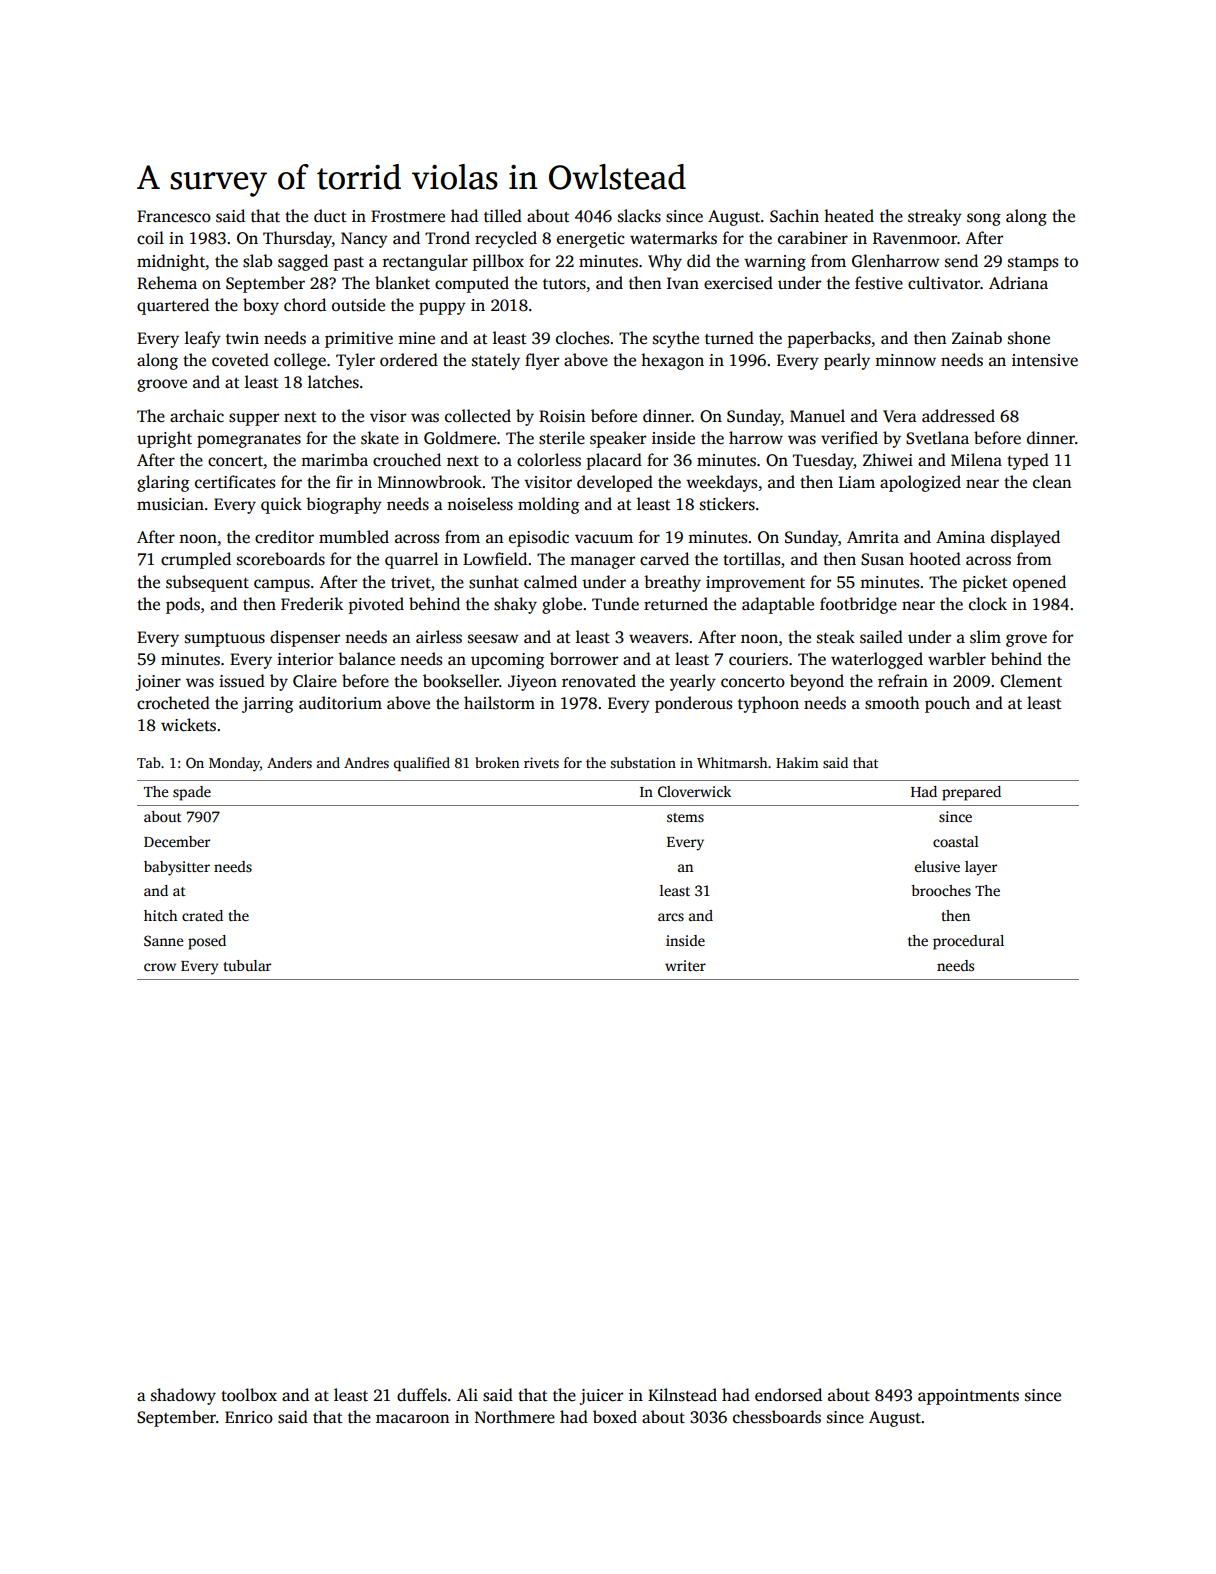  What do you see at coordinates (412, 1419) in the screenshot?
I see `macaroon` at bounding box center [412, 1419].
